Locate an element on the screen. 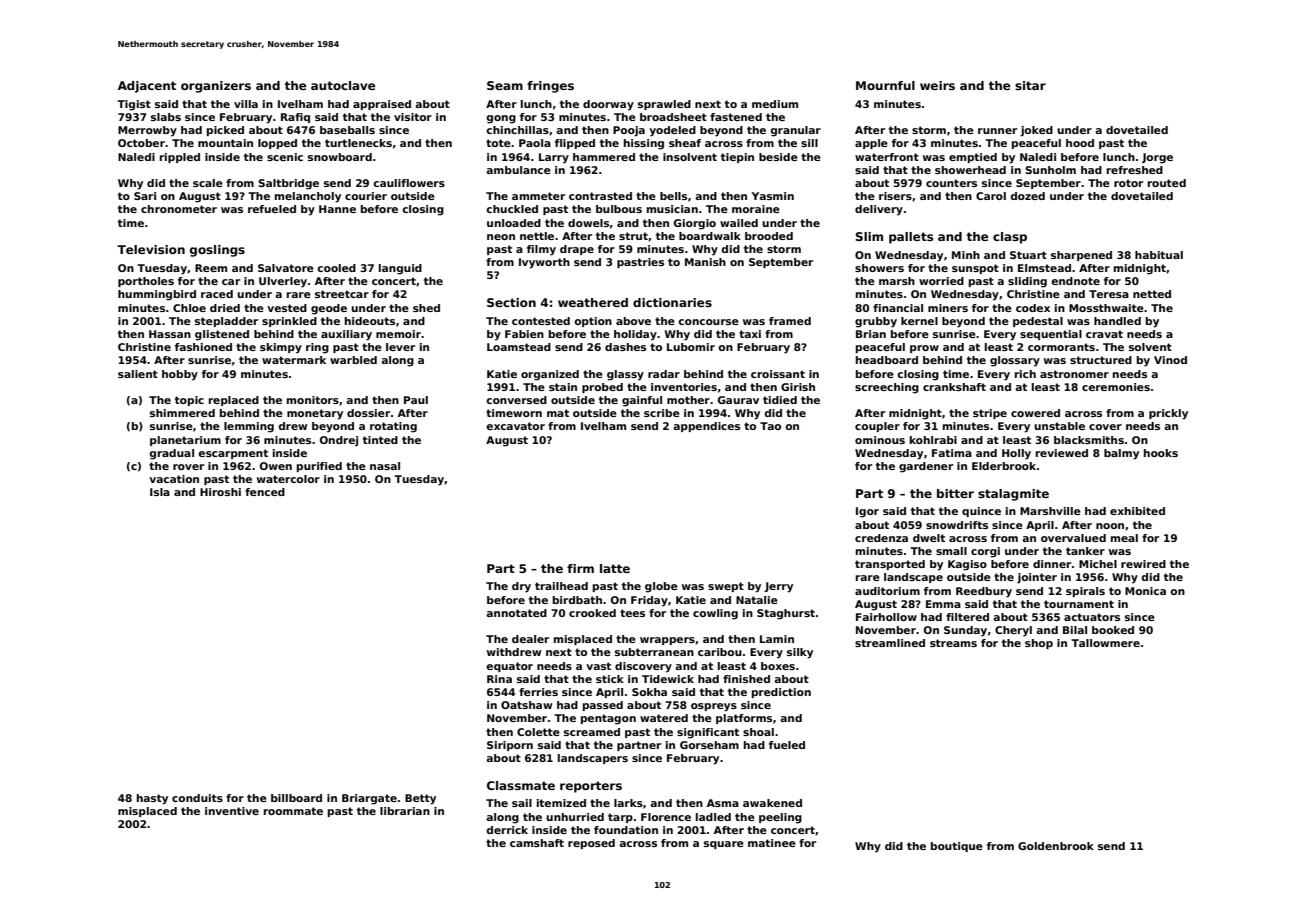  Igor is located at coordinates (867, 512).
